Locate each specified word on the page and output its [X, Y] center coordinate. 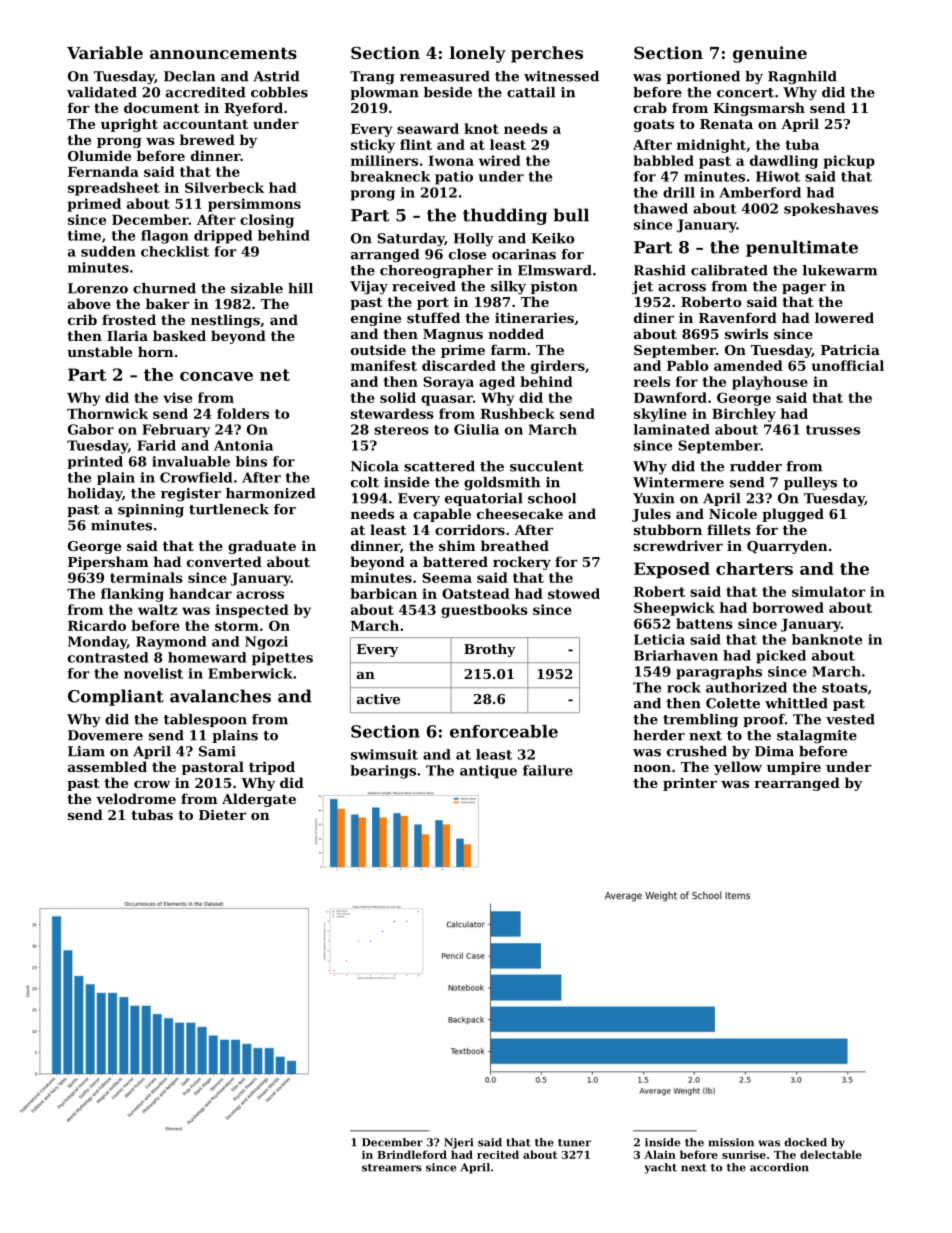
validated [102, 92]
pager [804, 289]
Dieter [222, 814]
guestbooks [484, 611]
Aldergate [259, 800]
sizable [257, 288]
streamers [392, 1168]
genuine [770, 54]
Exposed [672, 570]
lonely [478, 54]
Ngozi [266, 643]
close [467, 254]
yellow [738, 768]
